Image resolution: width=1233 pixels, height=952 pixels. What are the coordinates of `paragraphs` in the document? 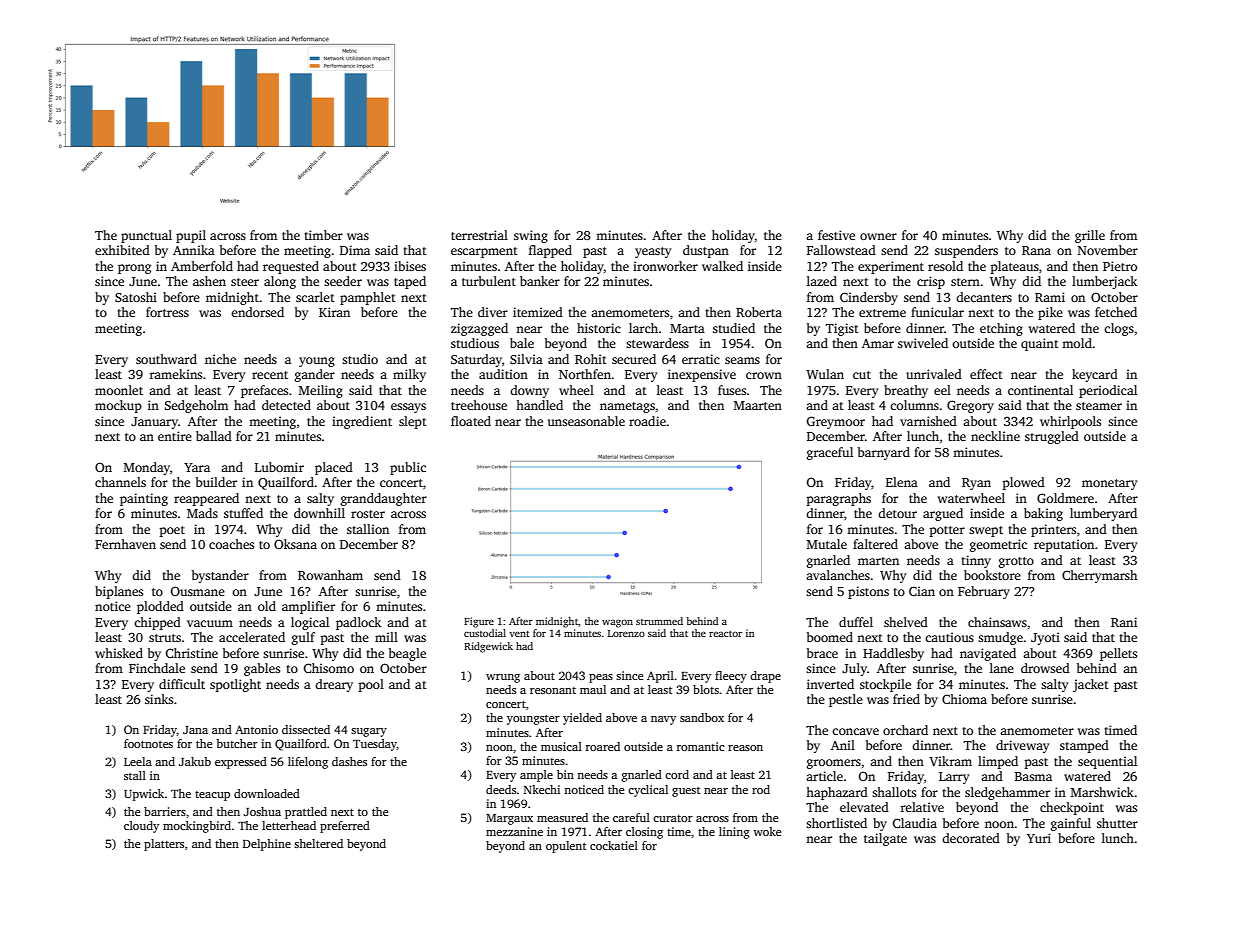 It's located at (839, 499).
